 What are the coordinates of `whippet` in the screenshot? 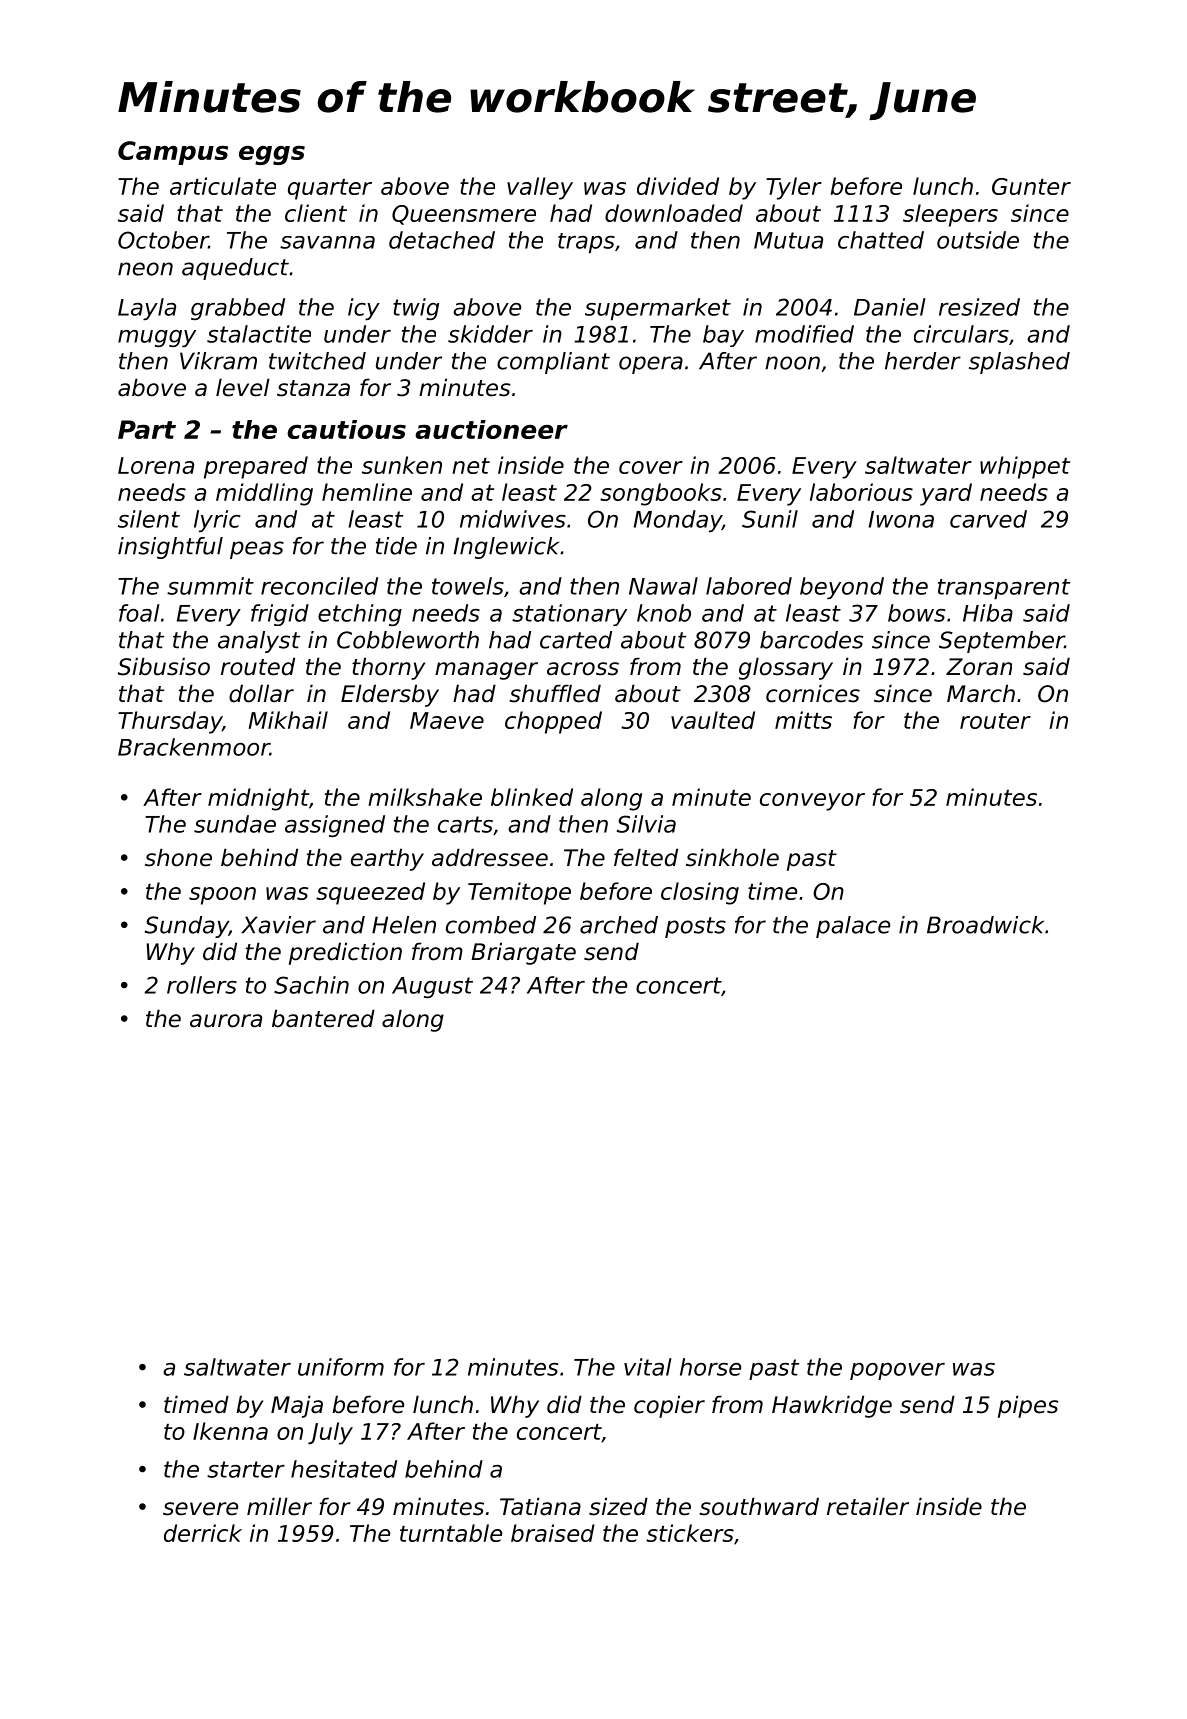 It's located at (1025, 467).
